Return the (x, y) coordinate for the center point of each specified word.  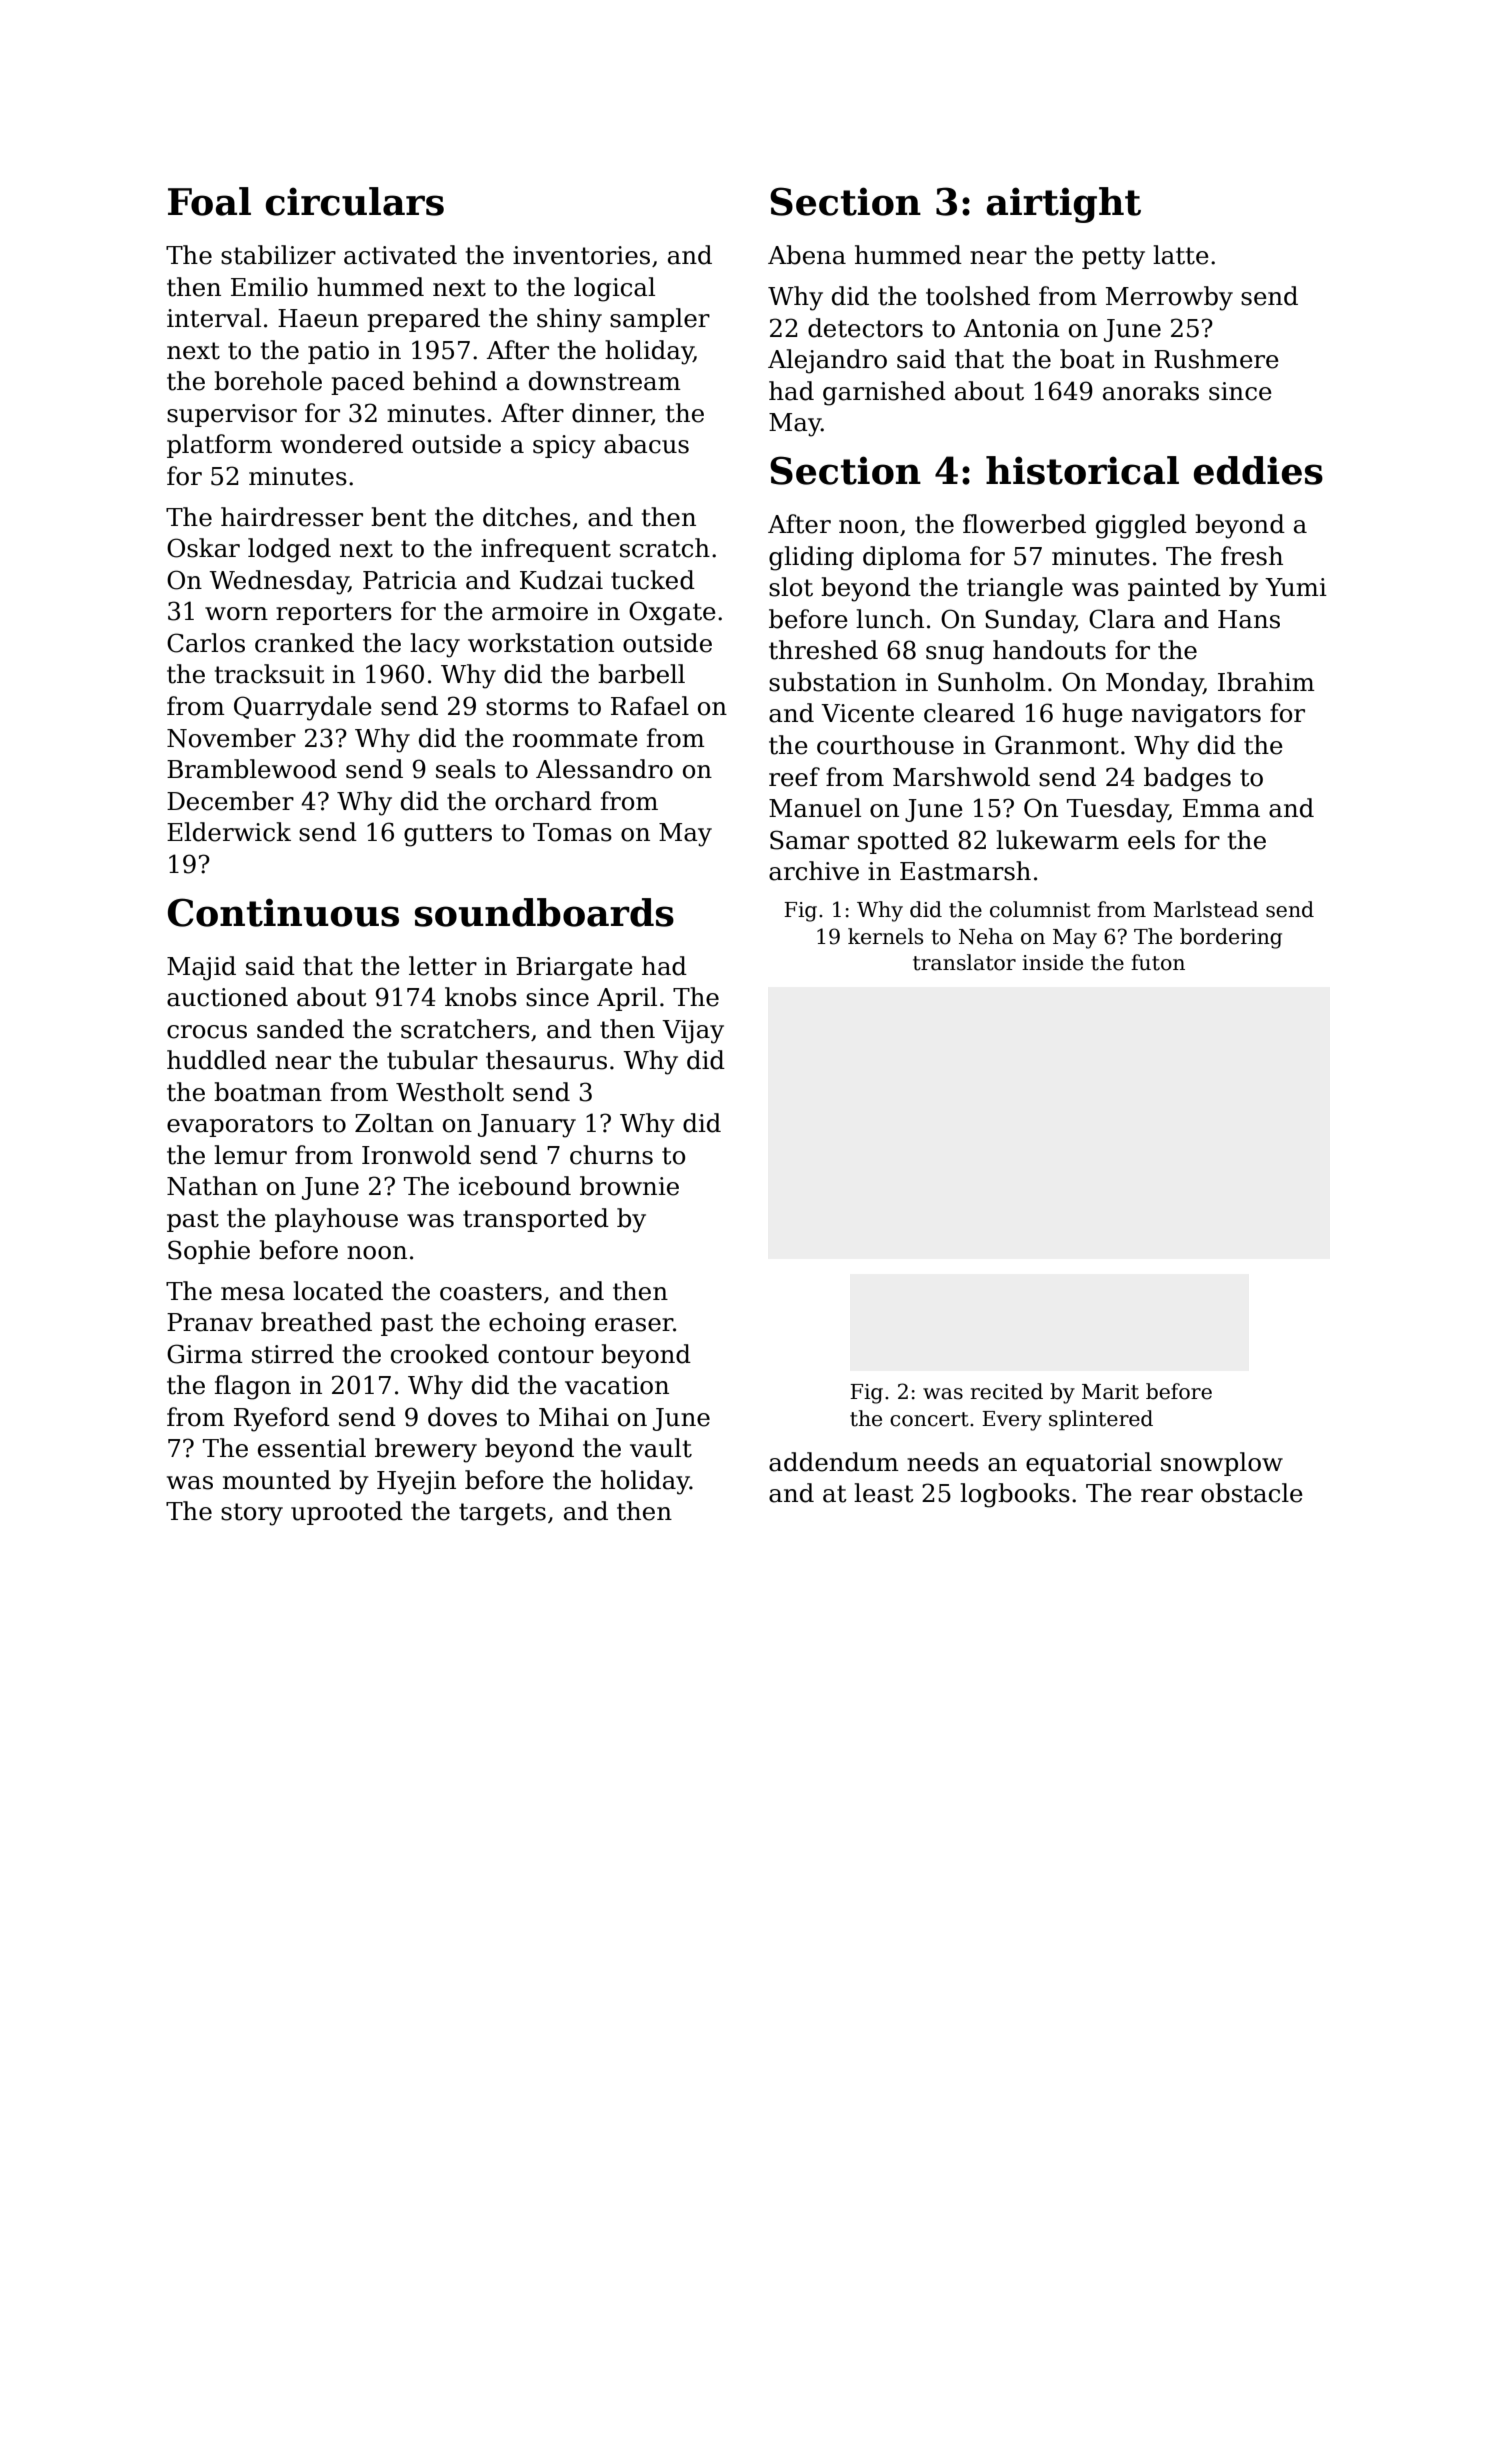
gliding (811, 558)
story (252, 1514)
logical (614, 289)
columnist (1040, 909)
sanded (300, 1029)
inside (1052, 962)
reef (794, 777)
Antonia (1012, 328)
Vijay (693, 1032)
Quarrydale (303, 708)
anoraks (1151, 391)
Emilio (269, 287)
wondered (342, 444)
